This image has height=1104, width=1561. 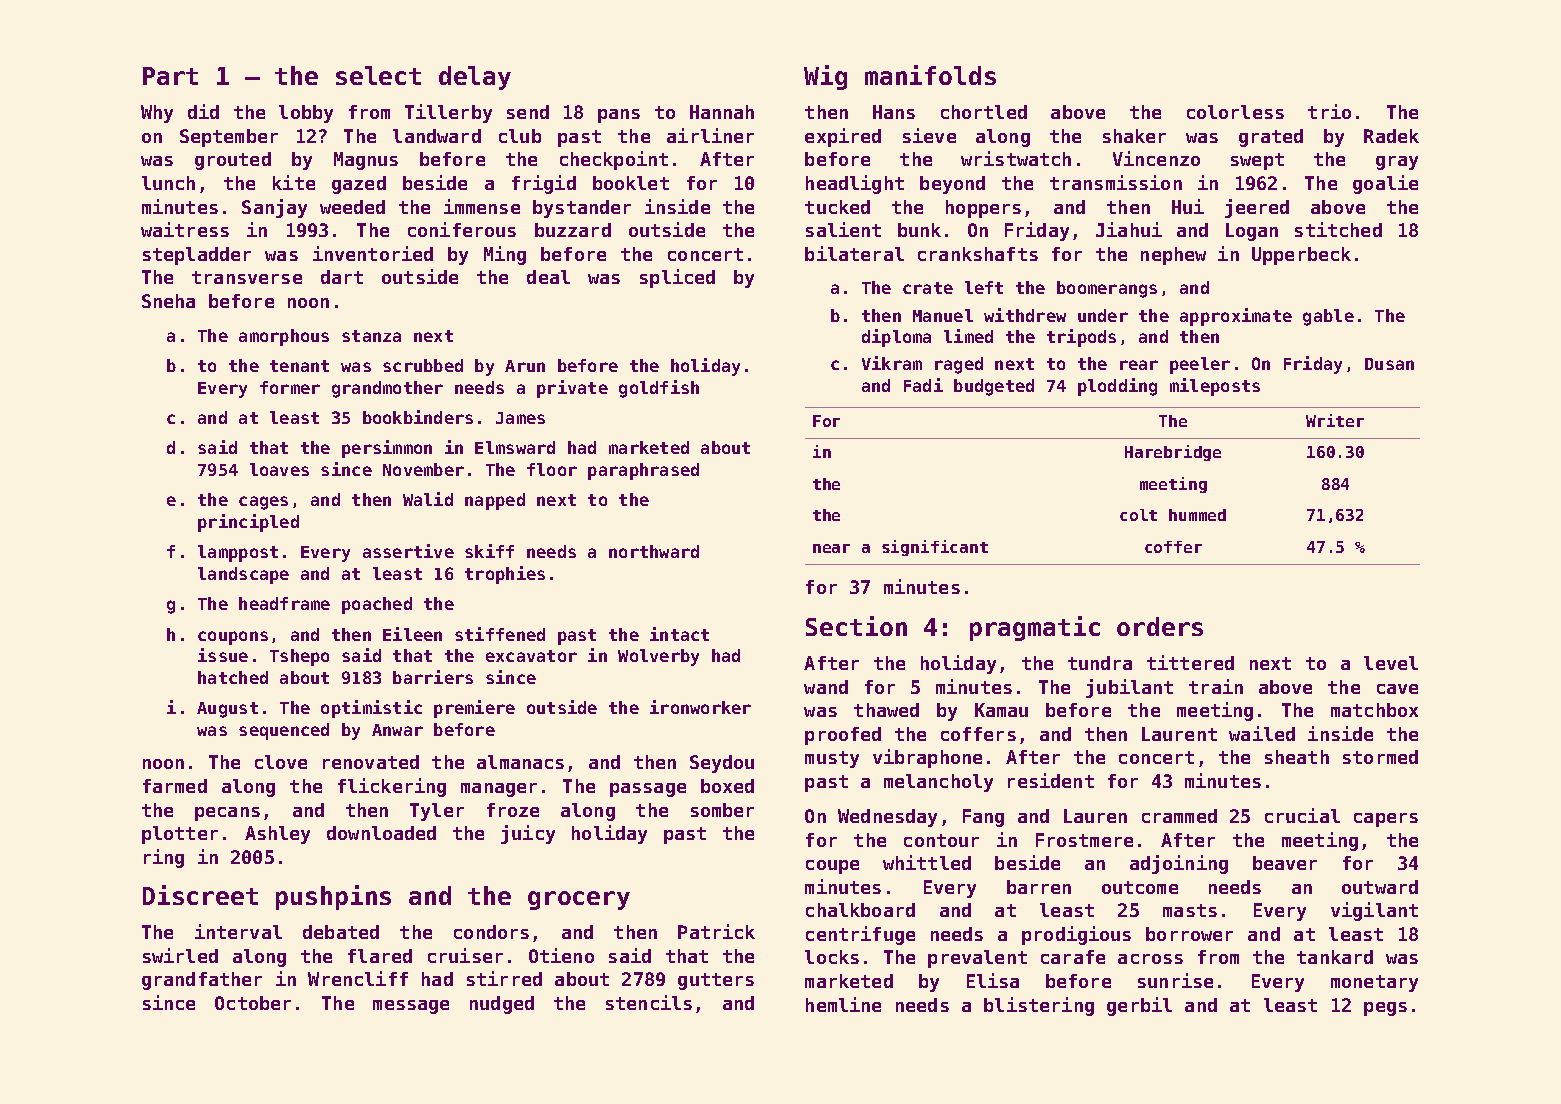 What do you see at coordinates (927, 862) in the image?
I see `whittled` at bounding box center [927, 862].
